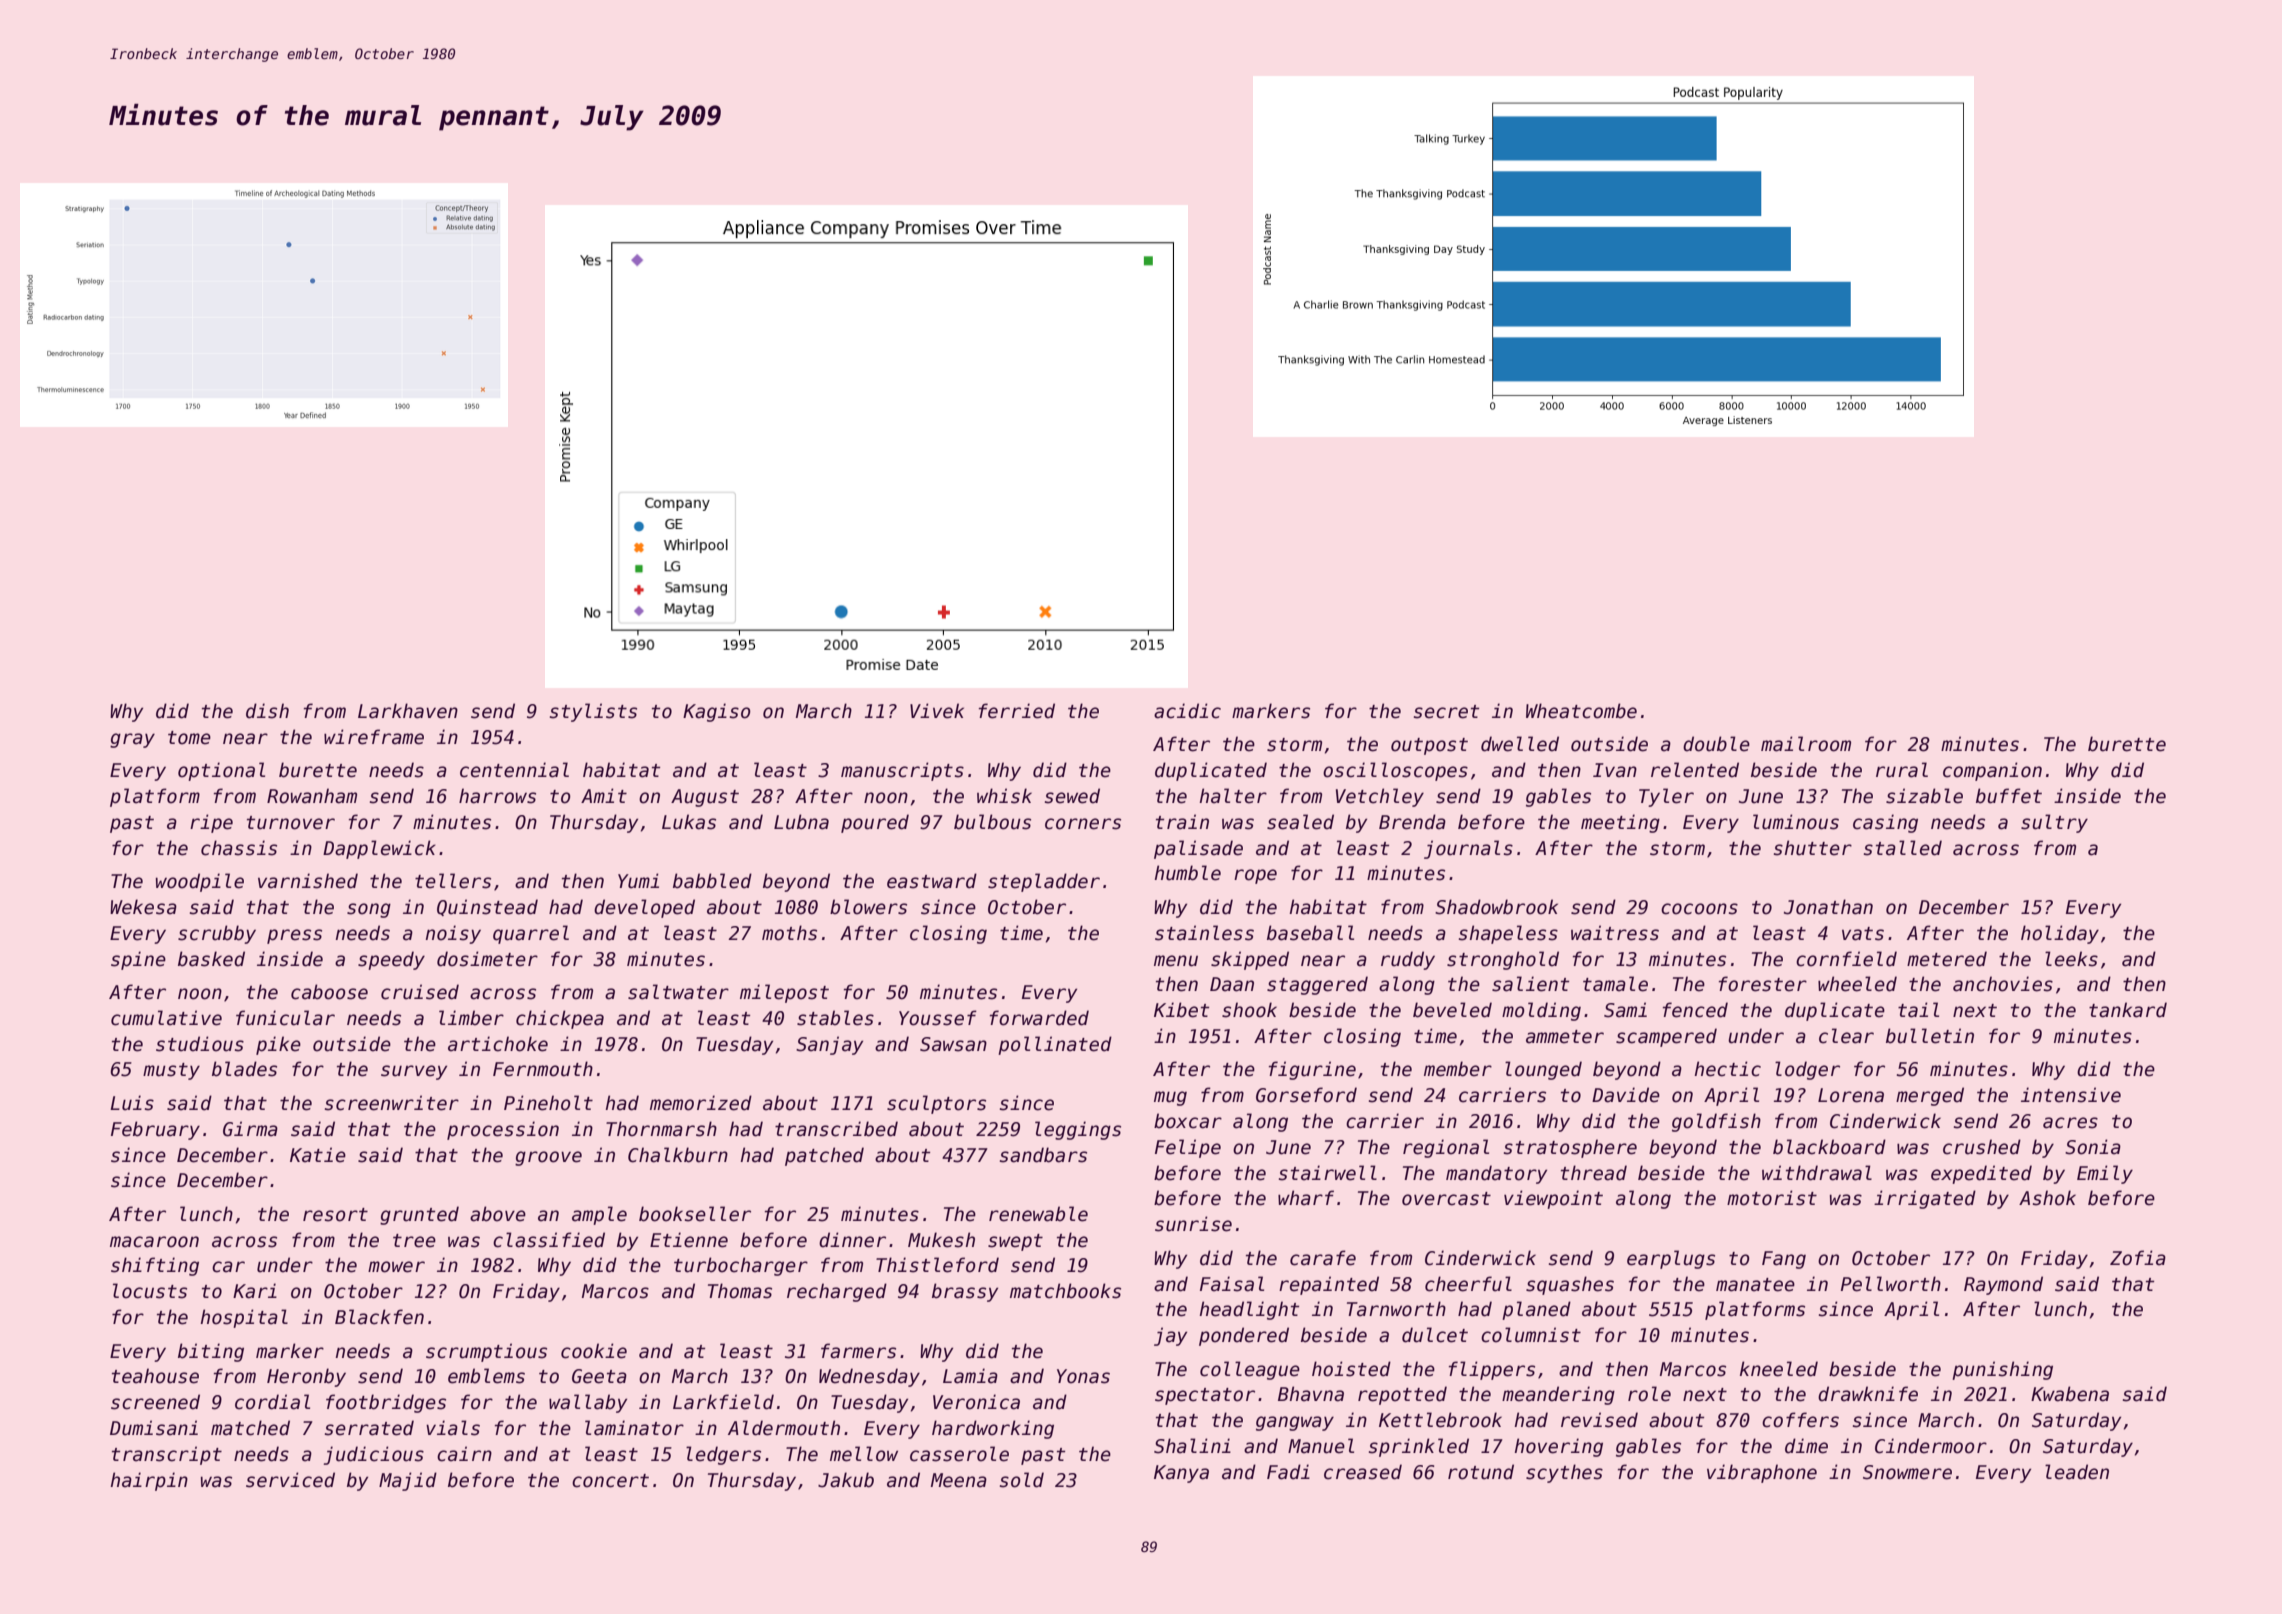  Describe the element at coordinates (1581, 711) in the image. I see `Wheatcombe` at that location.
